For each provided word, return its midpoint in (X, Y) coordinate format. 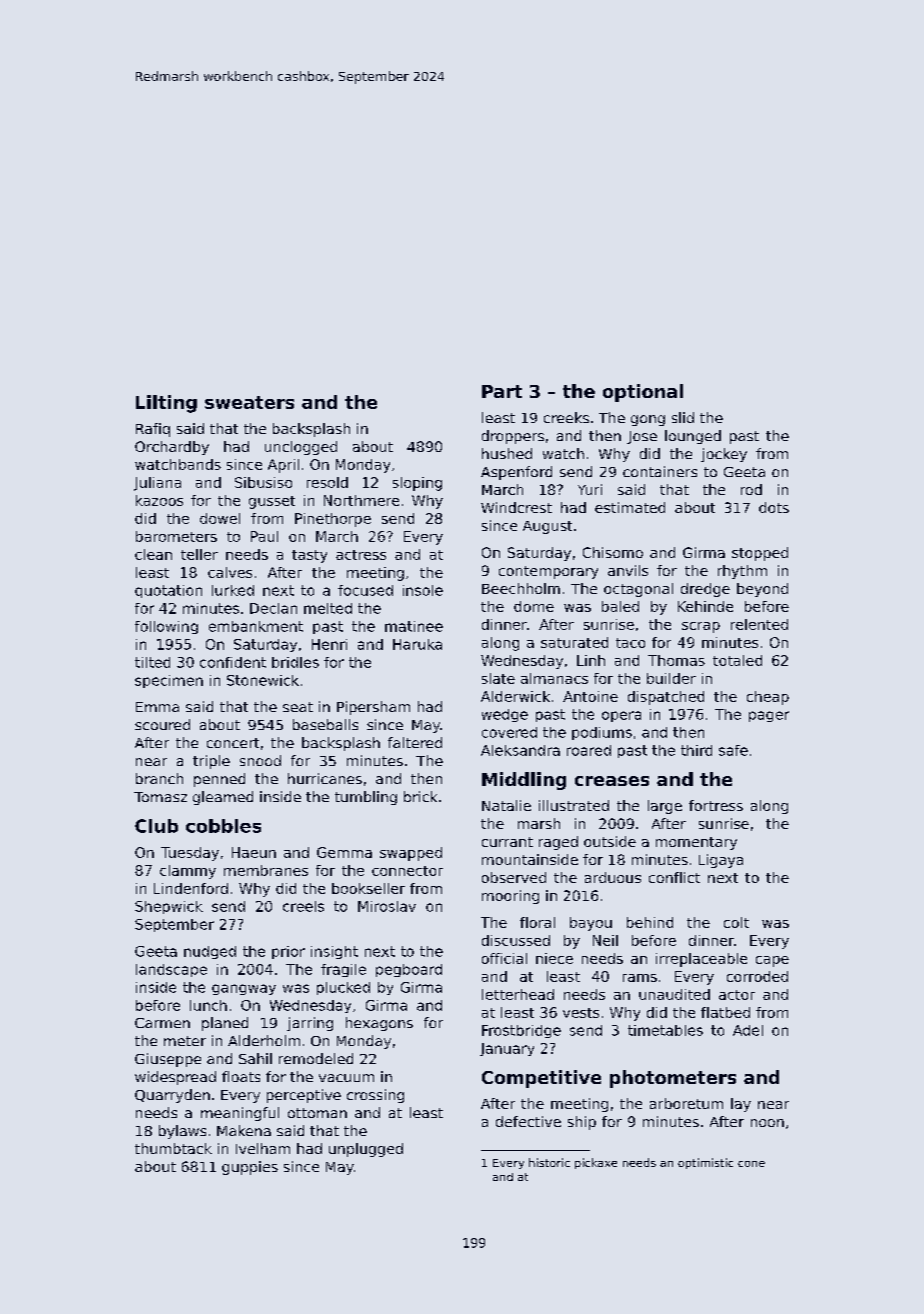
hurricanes (325, 778)
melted (328, 608)
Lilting (166, 404)
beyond (762, 590)
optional (643, 393)
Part (502, 391)
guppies (250, 1168)
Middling (524, 781)
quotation (168, 591)
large (665, 807)
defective (528, 1121)
